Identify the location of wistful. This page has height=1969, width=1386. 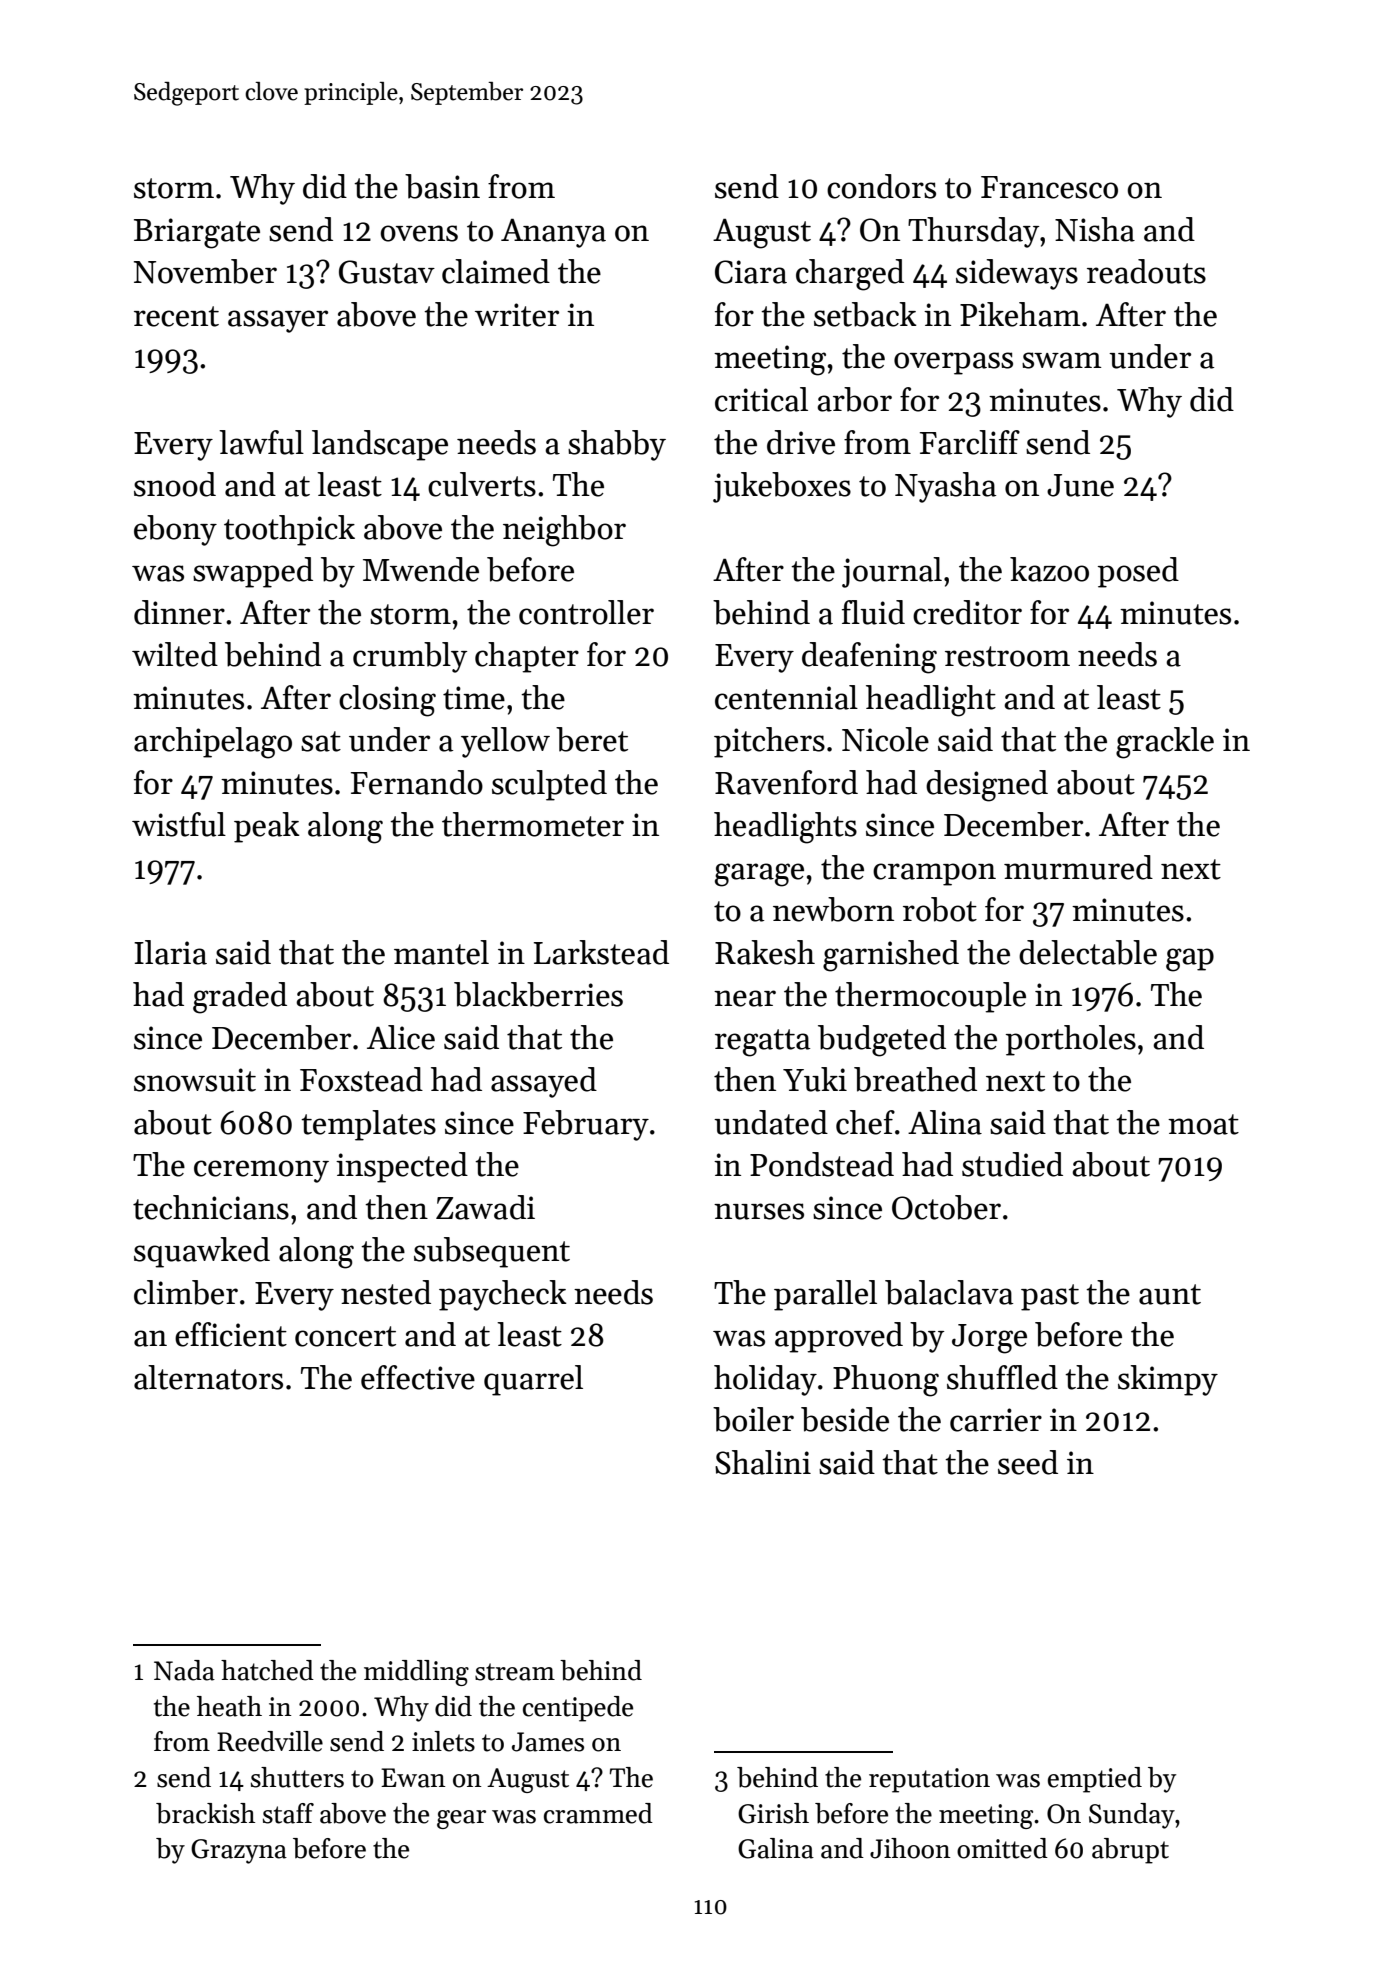
(179, 824).
